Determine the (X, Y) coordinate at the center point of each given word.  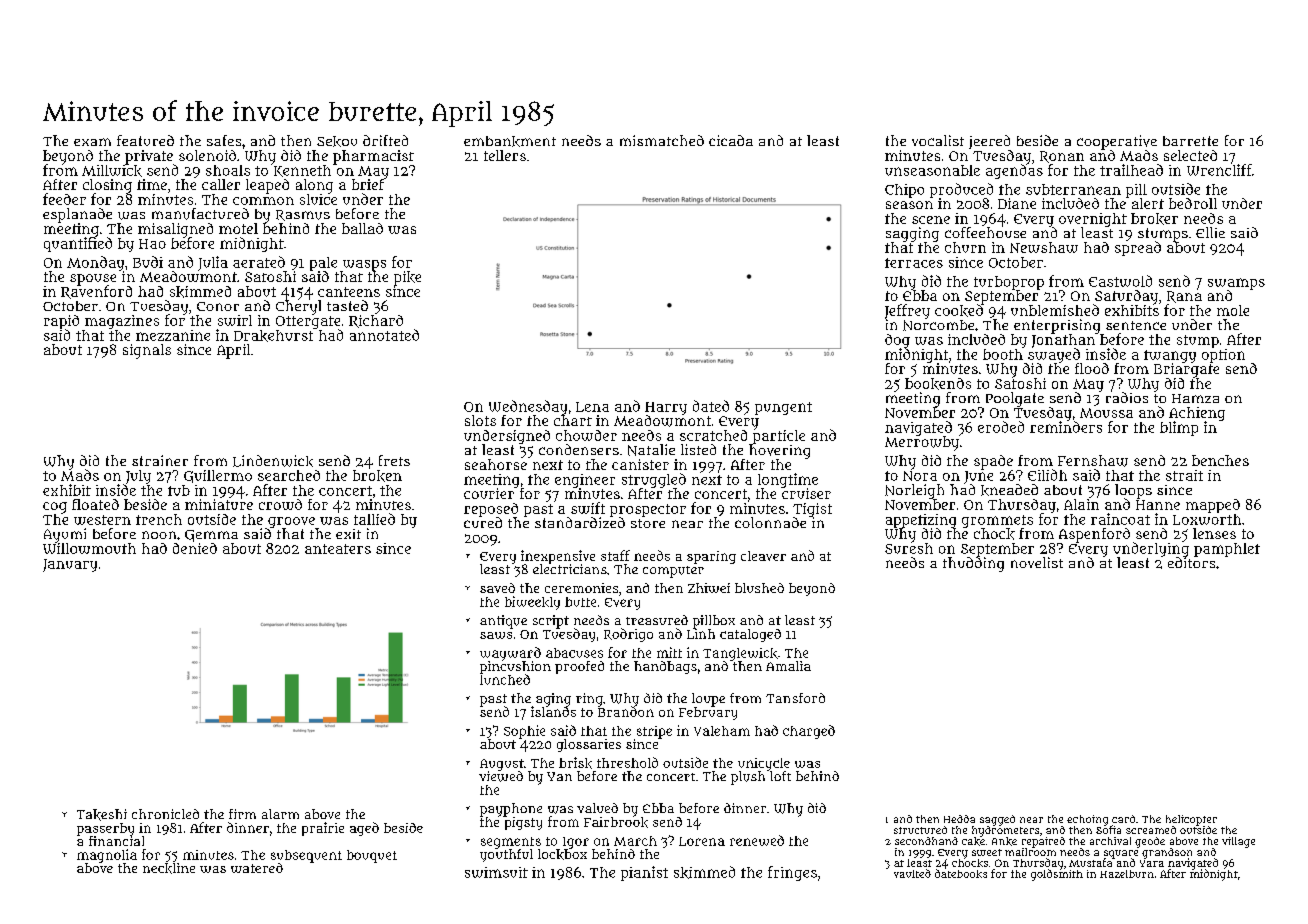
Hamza (1195, 398)
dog (897, 341)
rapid (61, 322)
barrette (1190, 141)
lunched (505, 679)
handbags (665, 667)
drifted (385, 140)
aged (364, 829)
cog (55, 508)
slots (480, 420)
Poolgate (1015, 399)
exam (92, 142)
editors (1191, 562)
